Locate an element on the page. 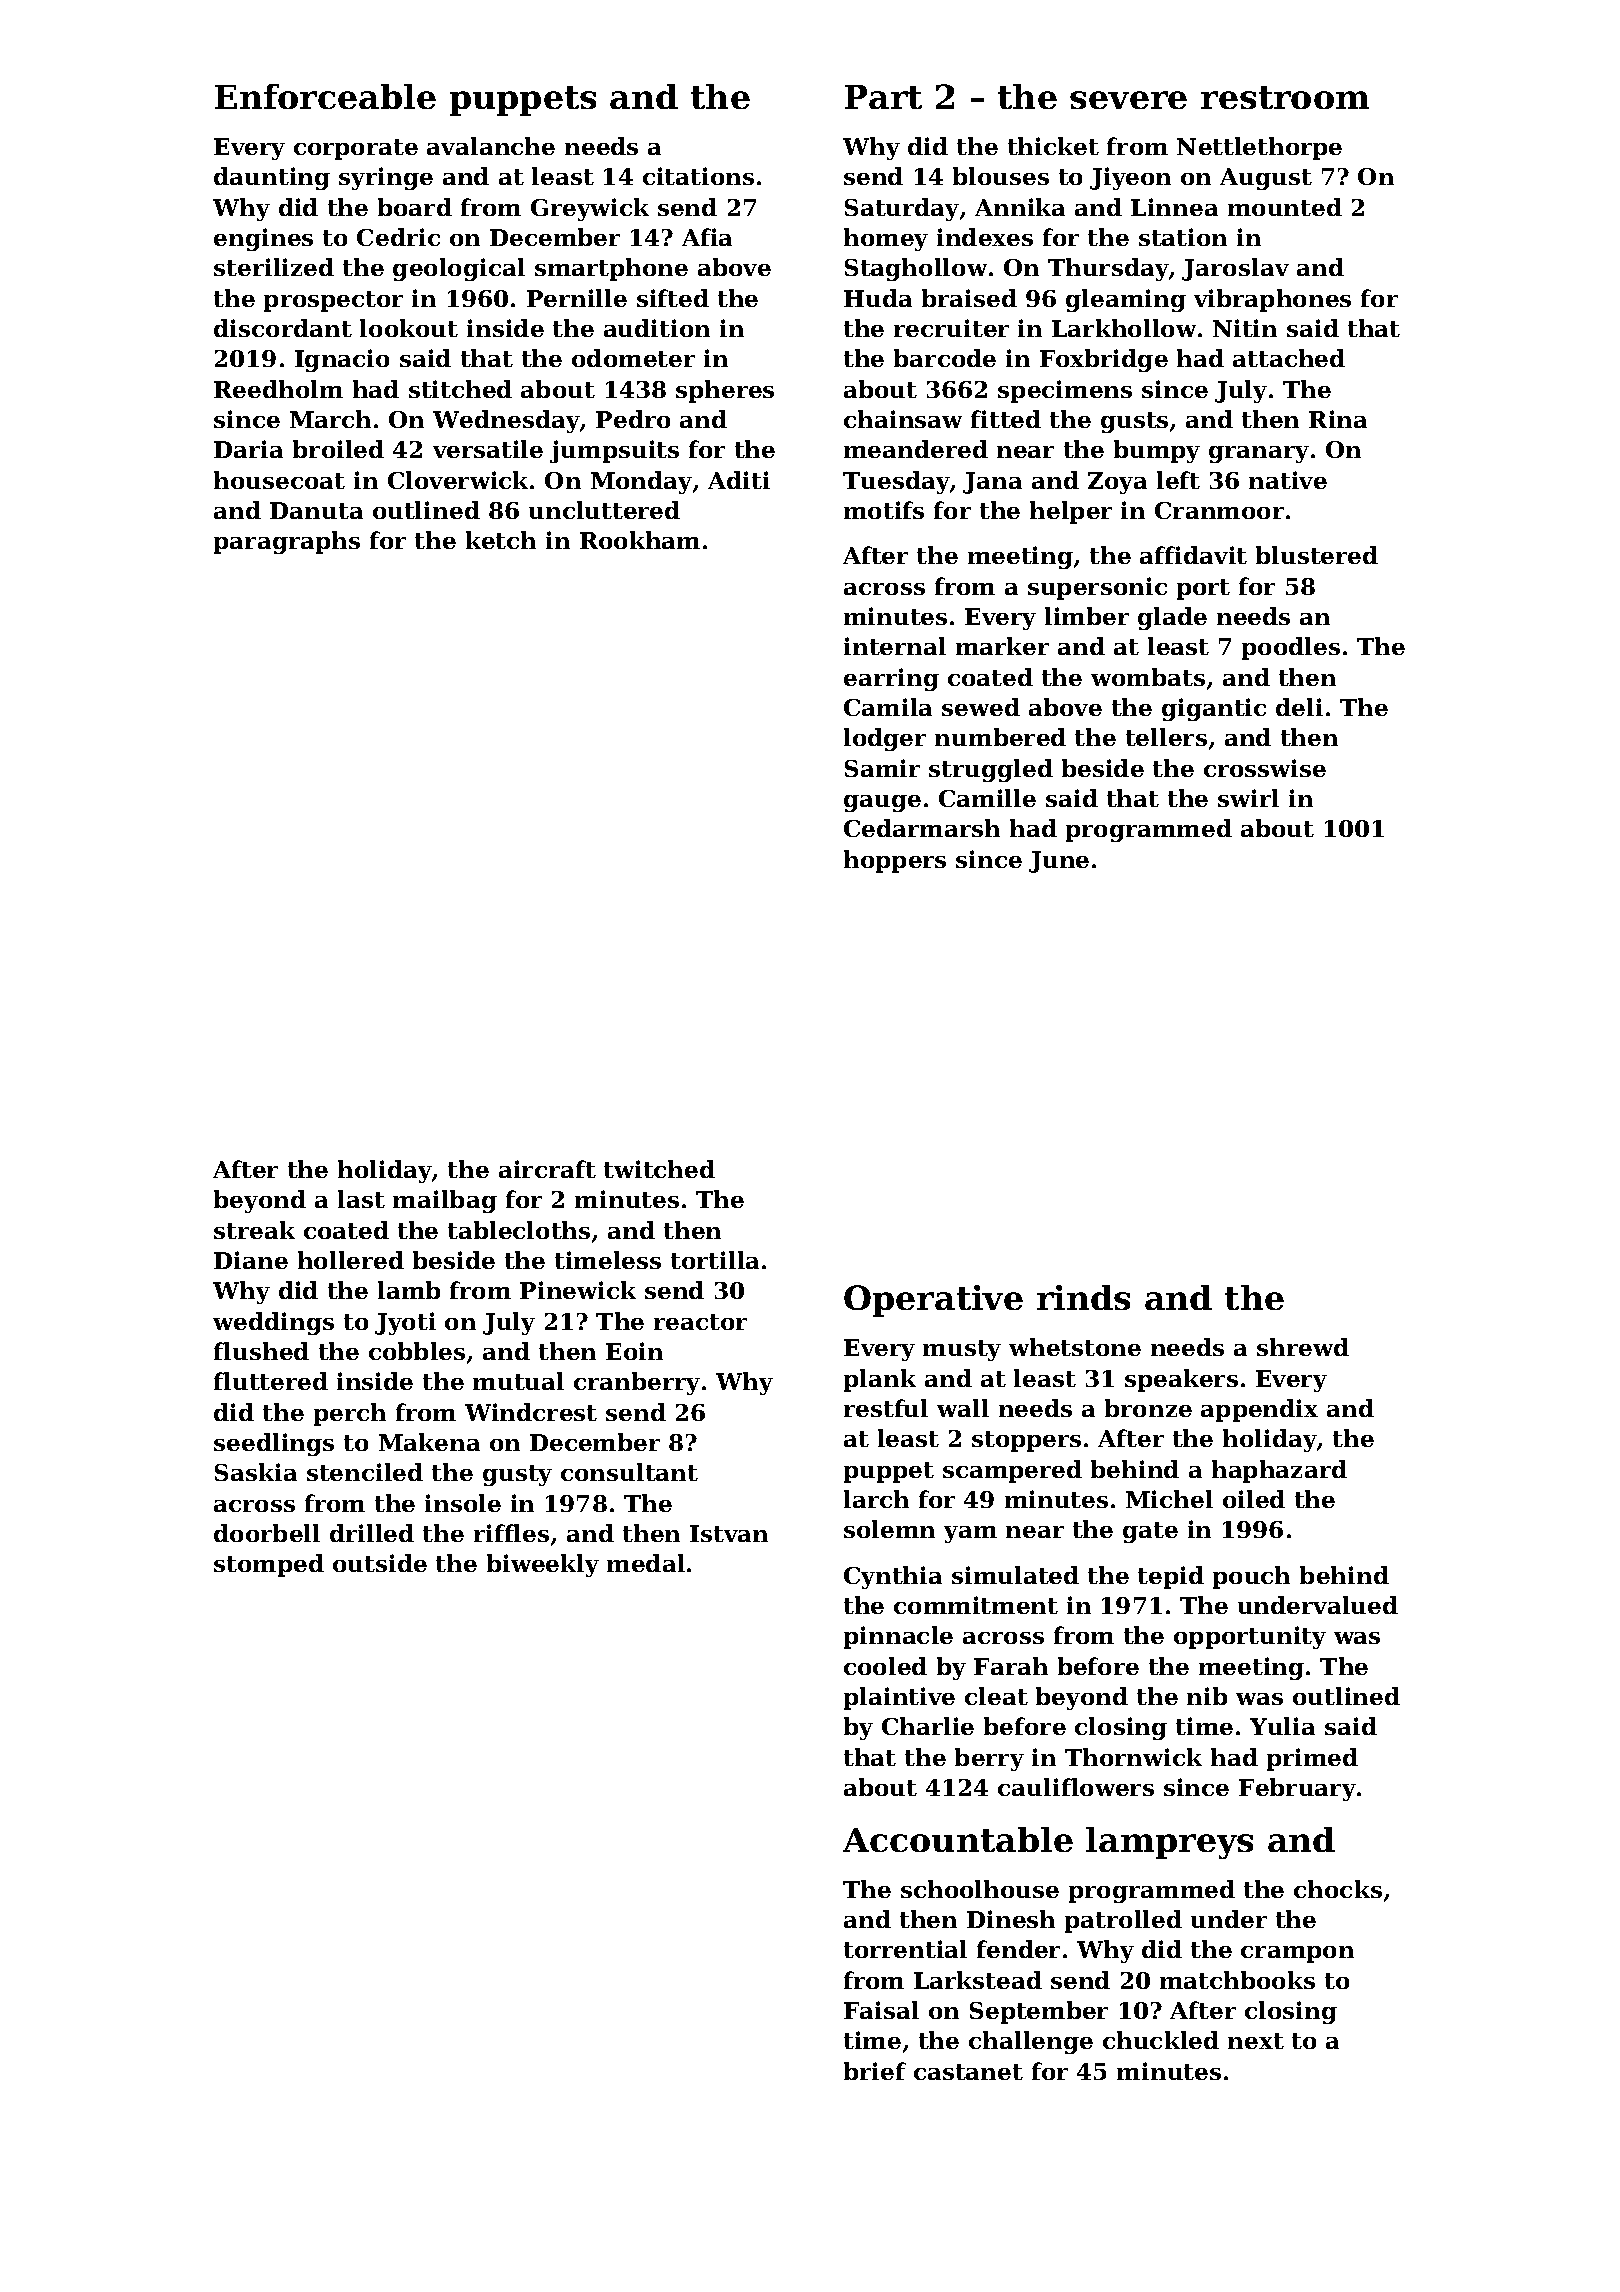 This document has width=1620, height=2292. blustered is located at coordinates (1317, 555).
